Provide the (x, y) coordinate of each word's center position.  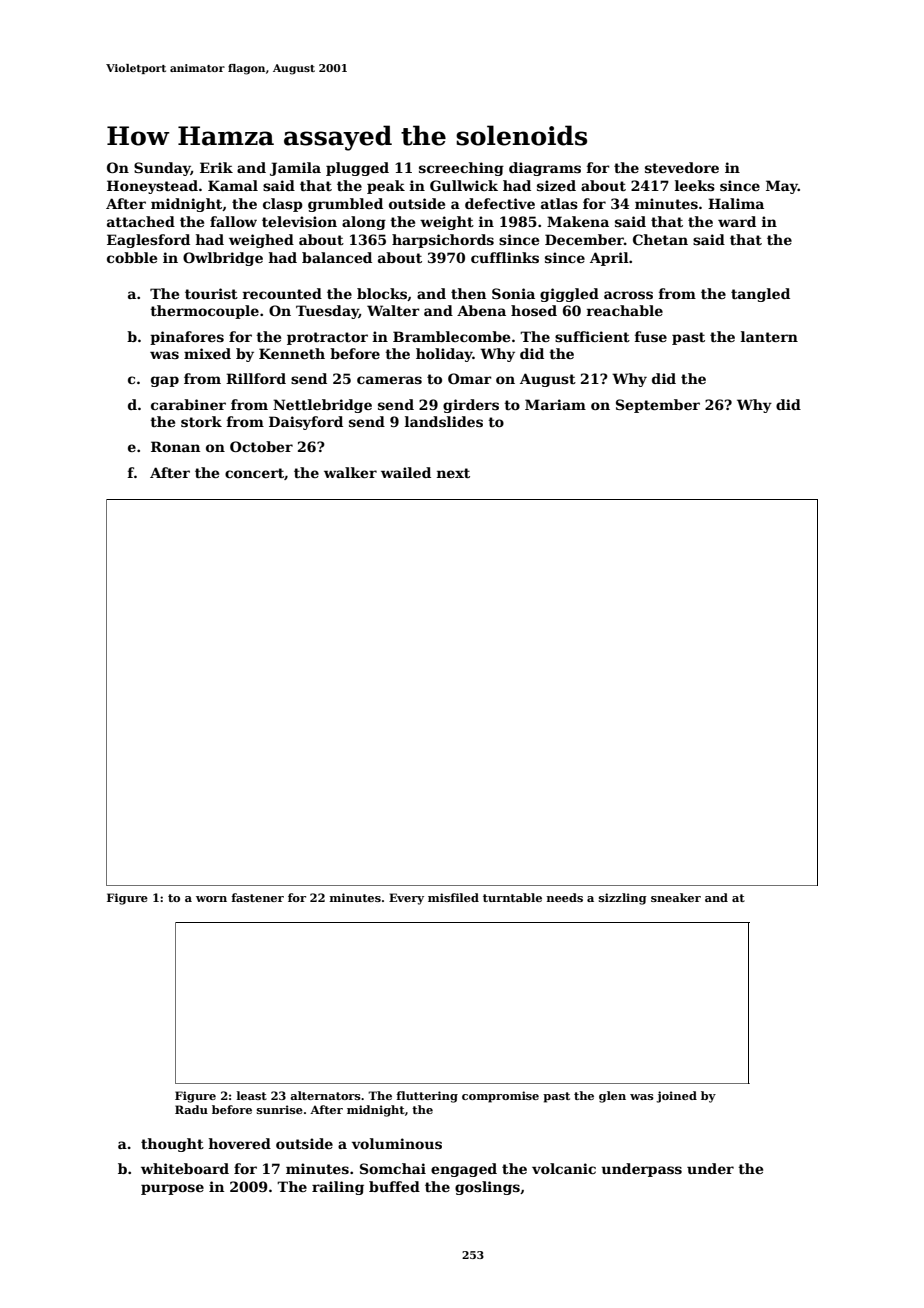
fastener (257, 897)
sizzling (623, 899)
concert (254, 473)
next (453, 473)
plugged (357, 169)
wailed (406, 472)
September (658, 406)
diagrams (545, 169)
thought (172, 1145)
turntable (512, 897)
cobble (132, 257)
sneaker (676, 897)
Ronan (175, 446)
